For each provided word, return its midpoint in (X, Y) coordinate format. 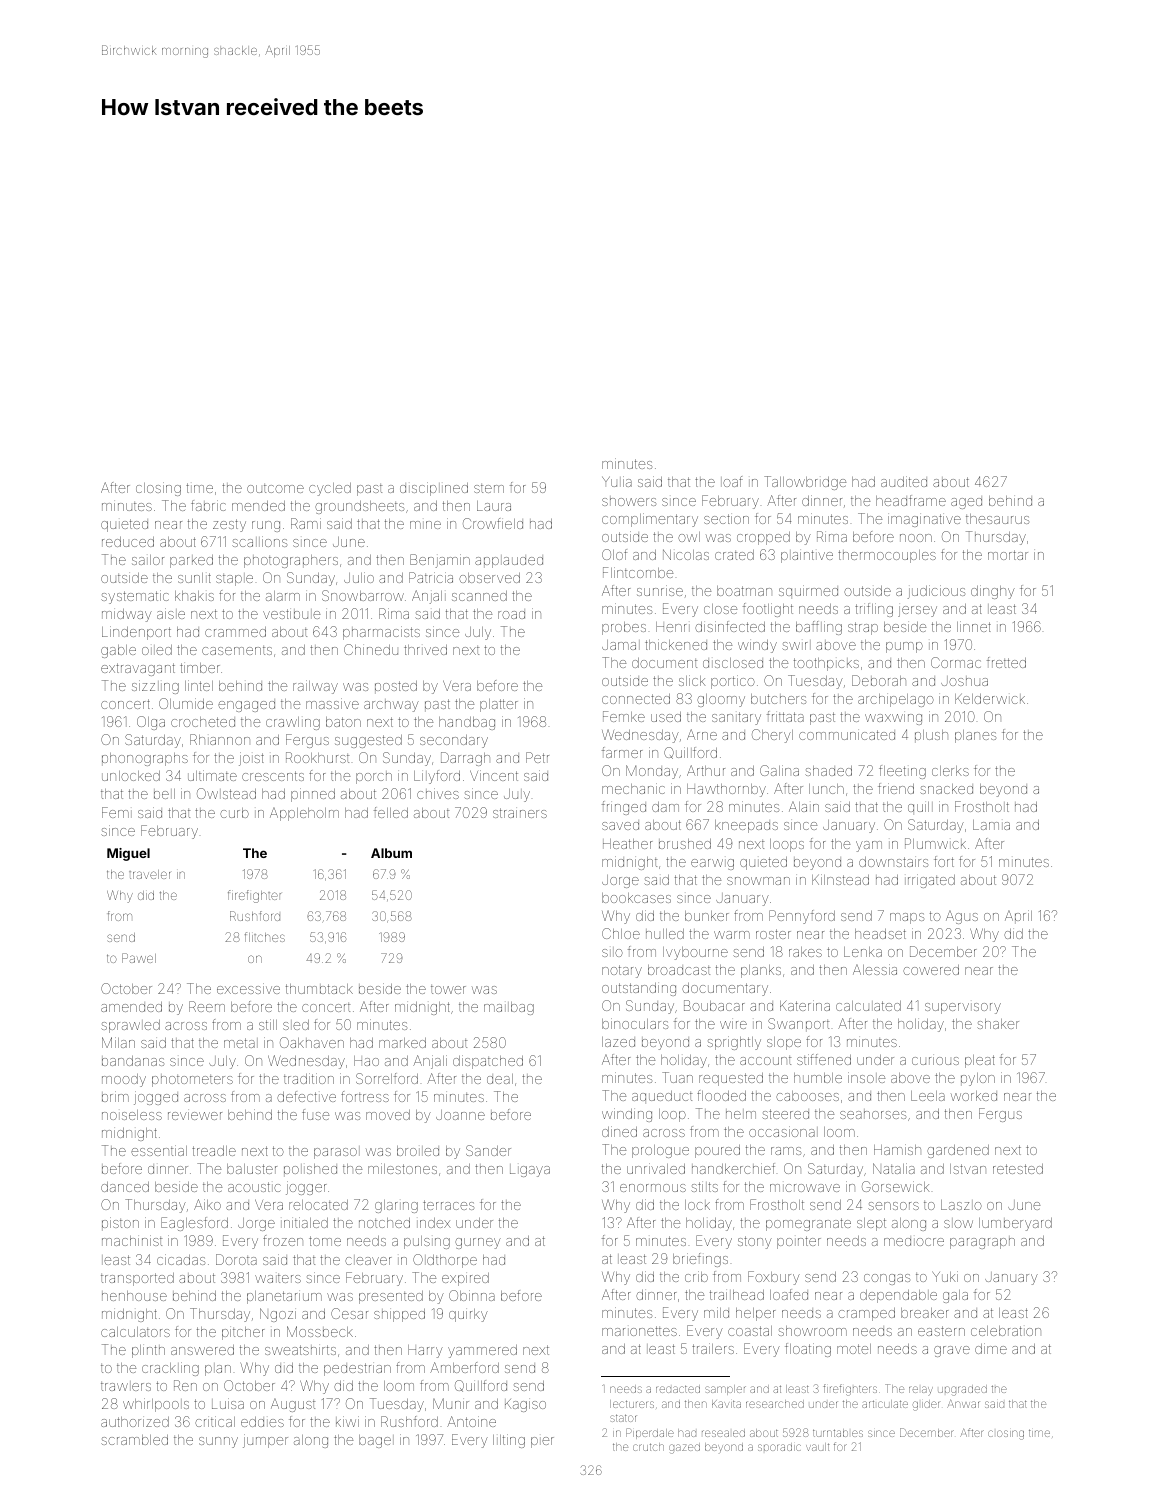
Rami (306, 523)
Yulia (617, 481)
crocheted (203, 722)
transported (137, 1279)
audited (904, 481)
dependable (898, 1296)
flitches (265, 937)
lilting (509, 1441)
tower (448, 989)
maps (907, 918)
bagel (376, 1441)
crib (696, 1276)
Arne (702, 734)
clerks (950, 771)
